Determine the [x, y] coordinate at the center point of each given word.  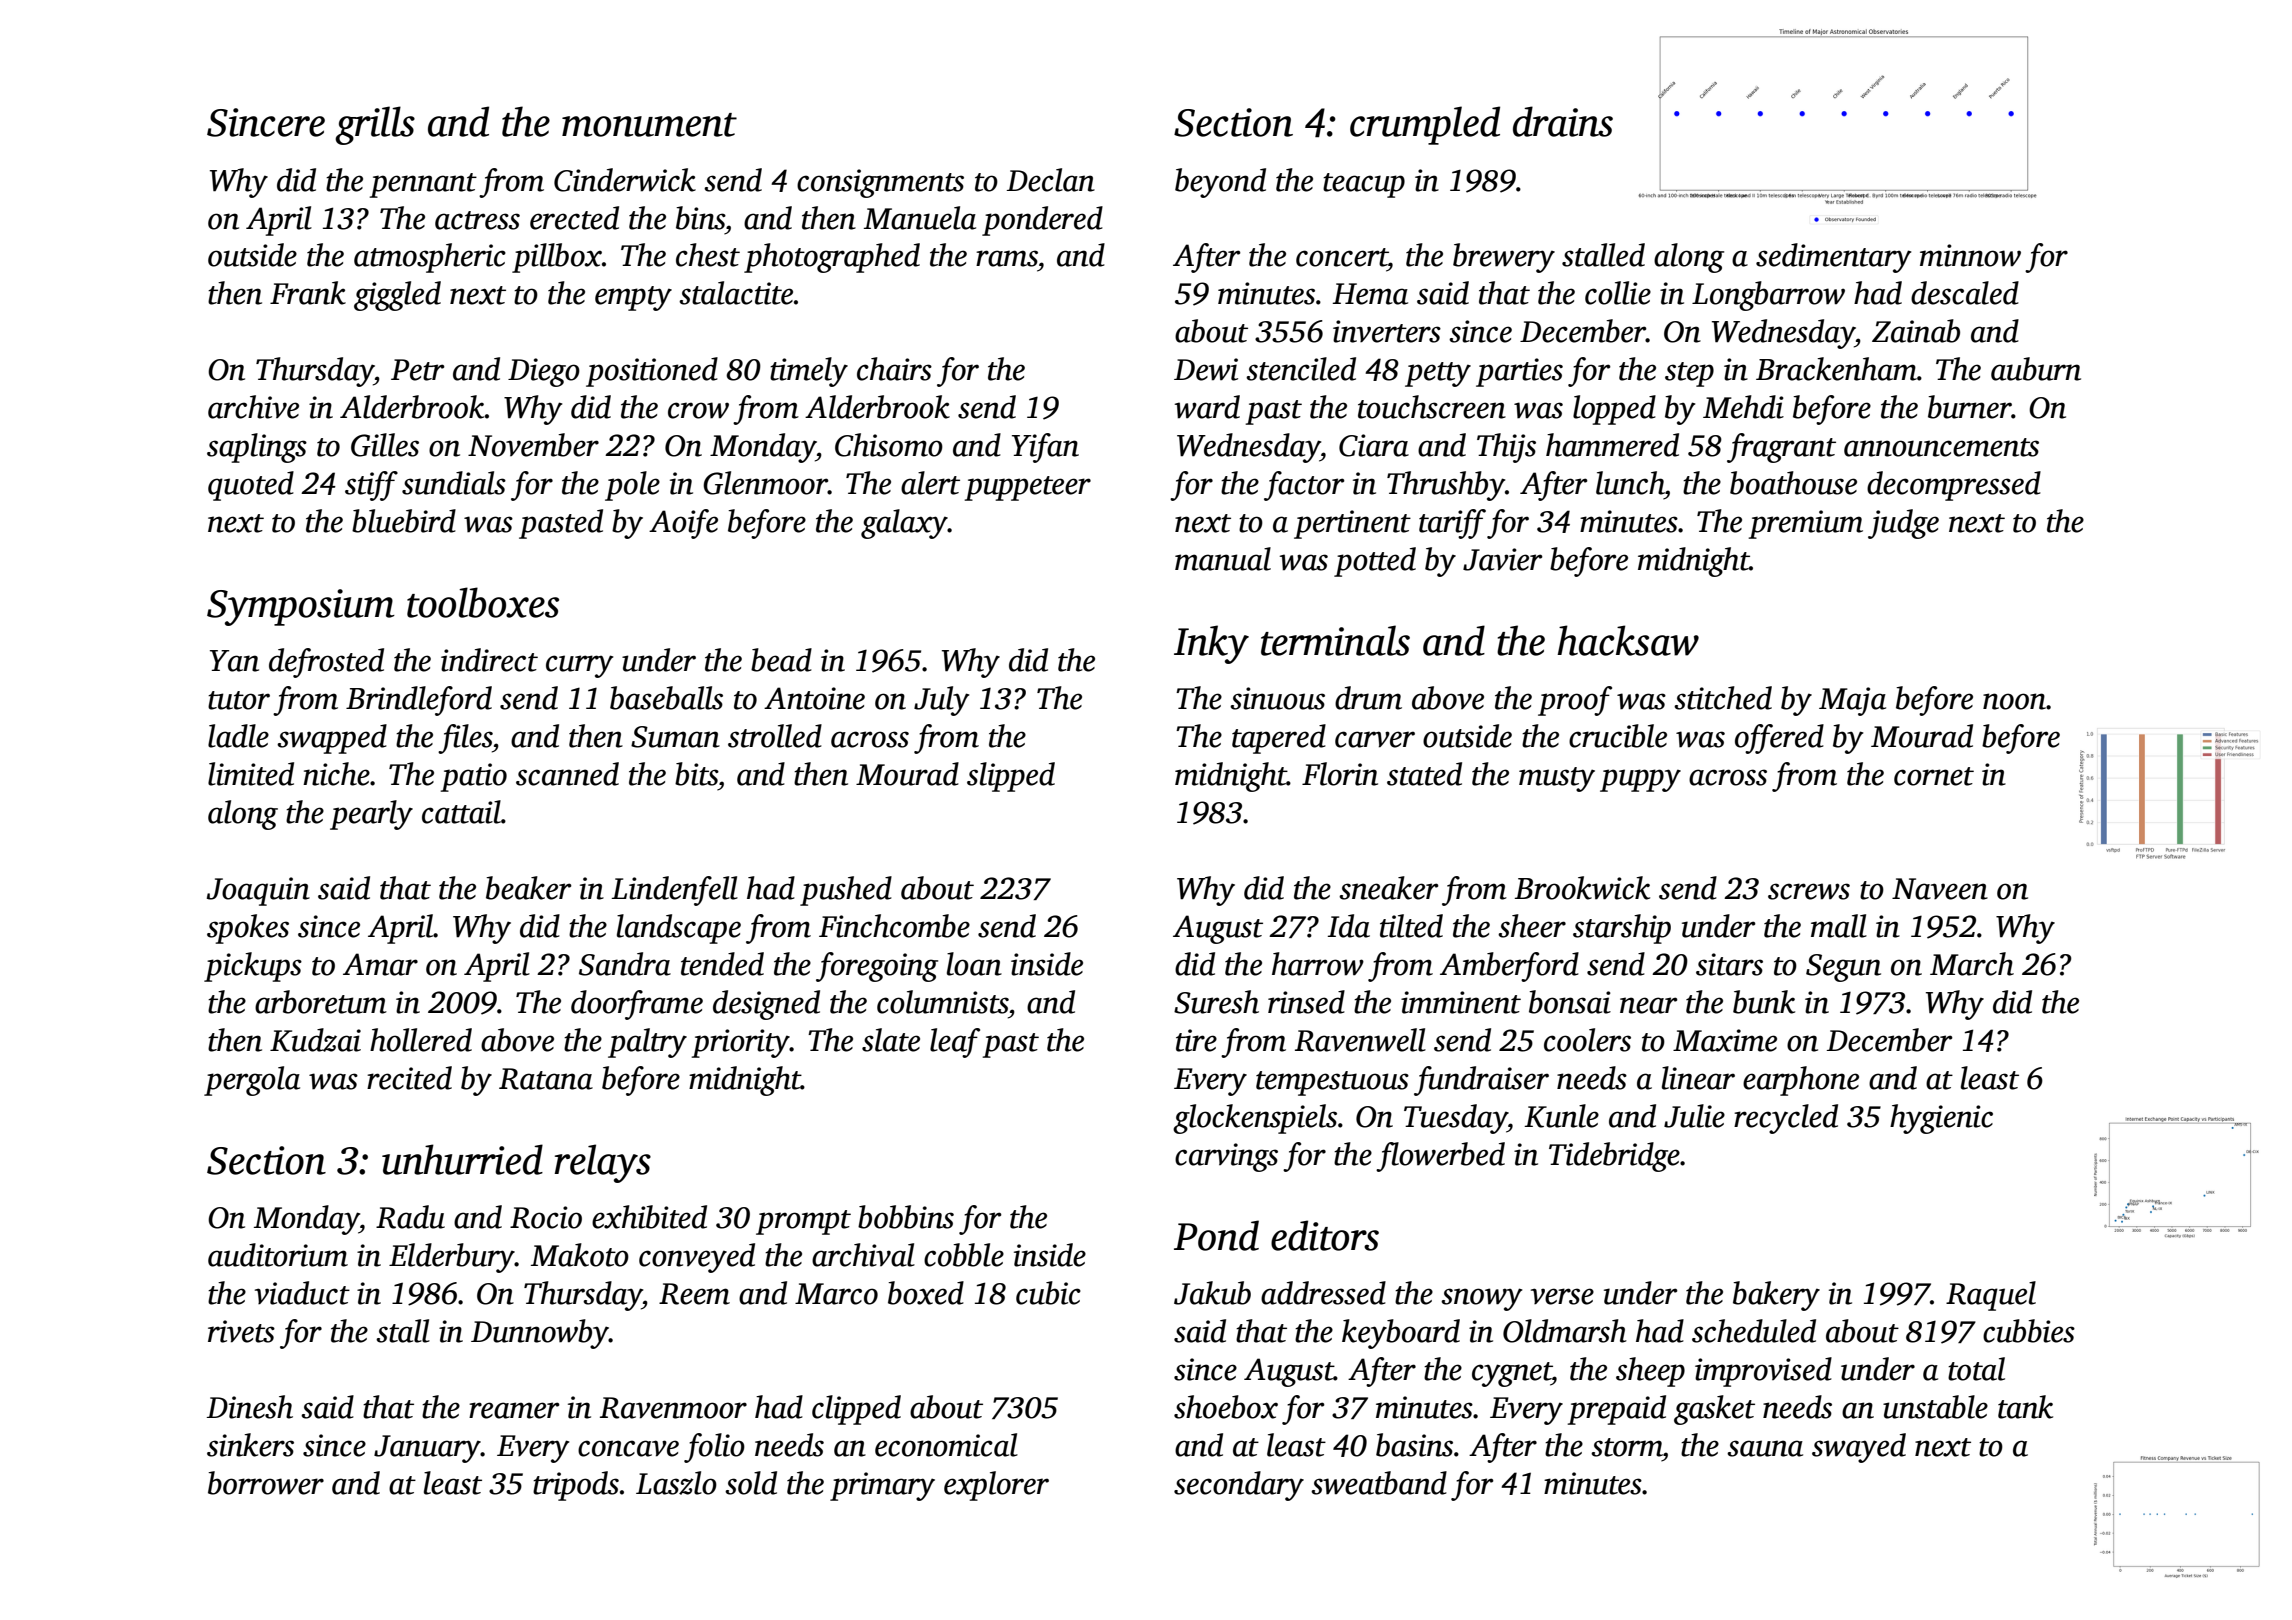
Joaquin [258, 891]
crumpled [1425, 125]
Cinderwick [625, 180]
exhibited [649, 1217]
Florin [1340, 774]
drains [1563, 121]
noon [2014, 701]
